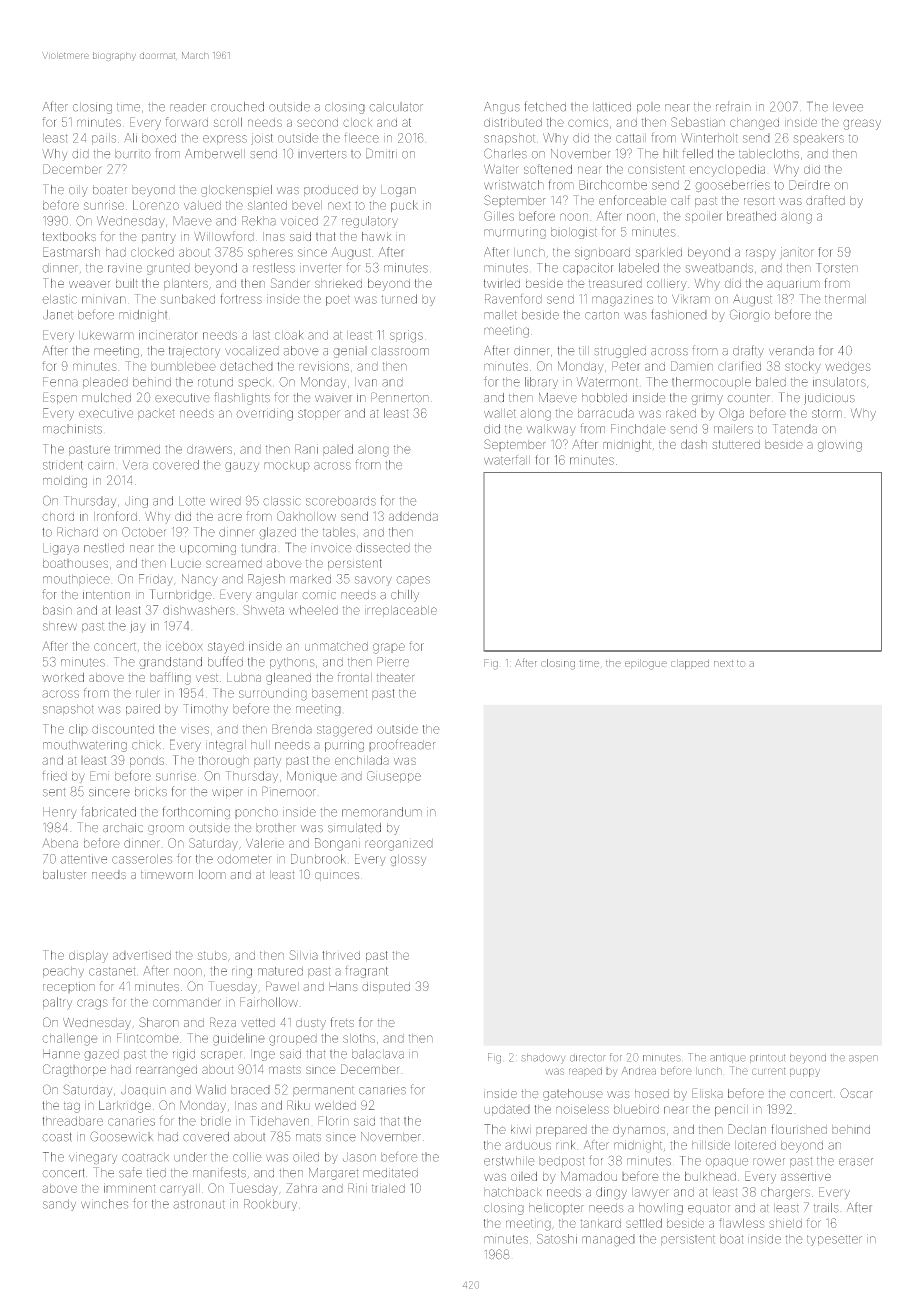  I want to click on clapped, so click(690, 664).
